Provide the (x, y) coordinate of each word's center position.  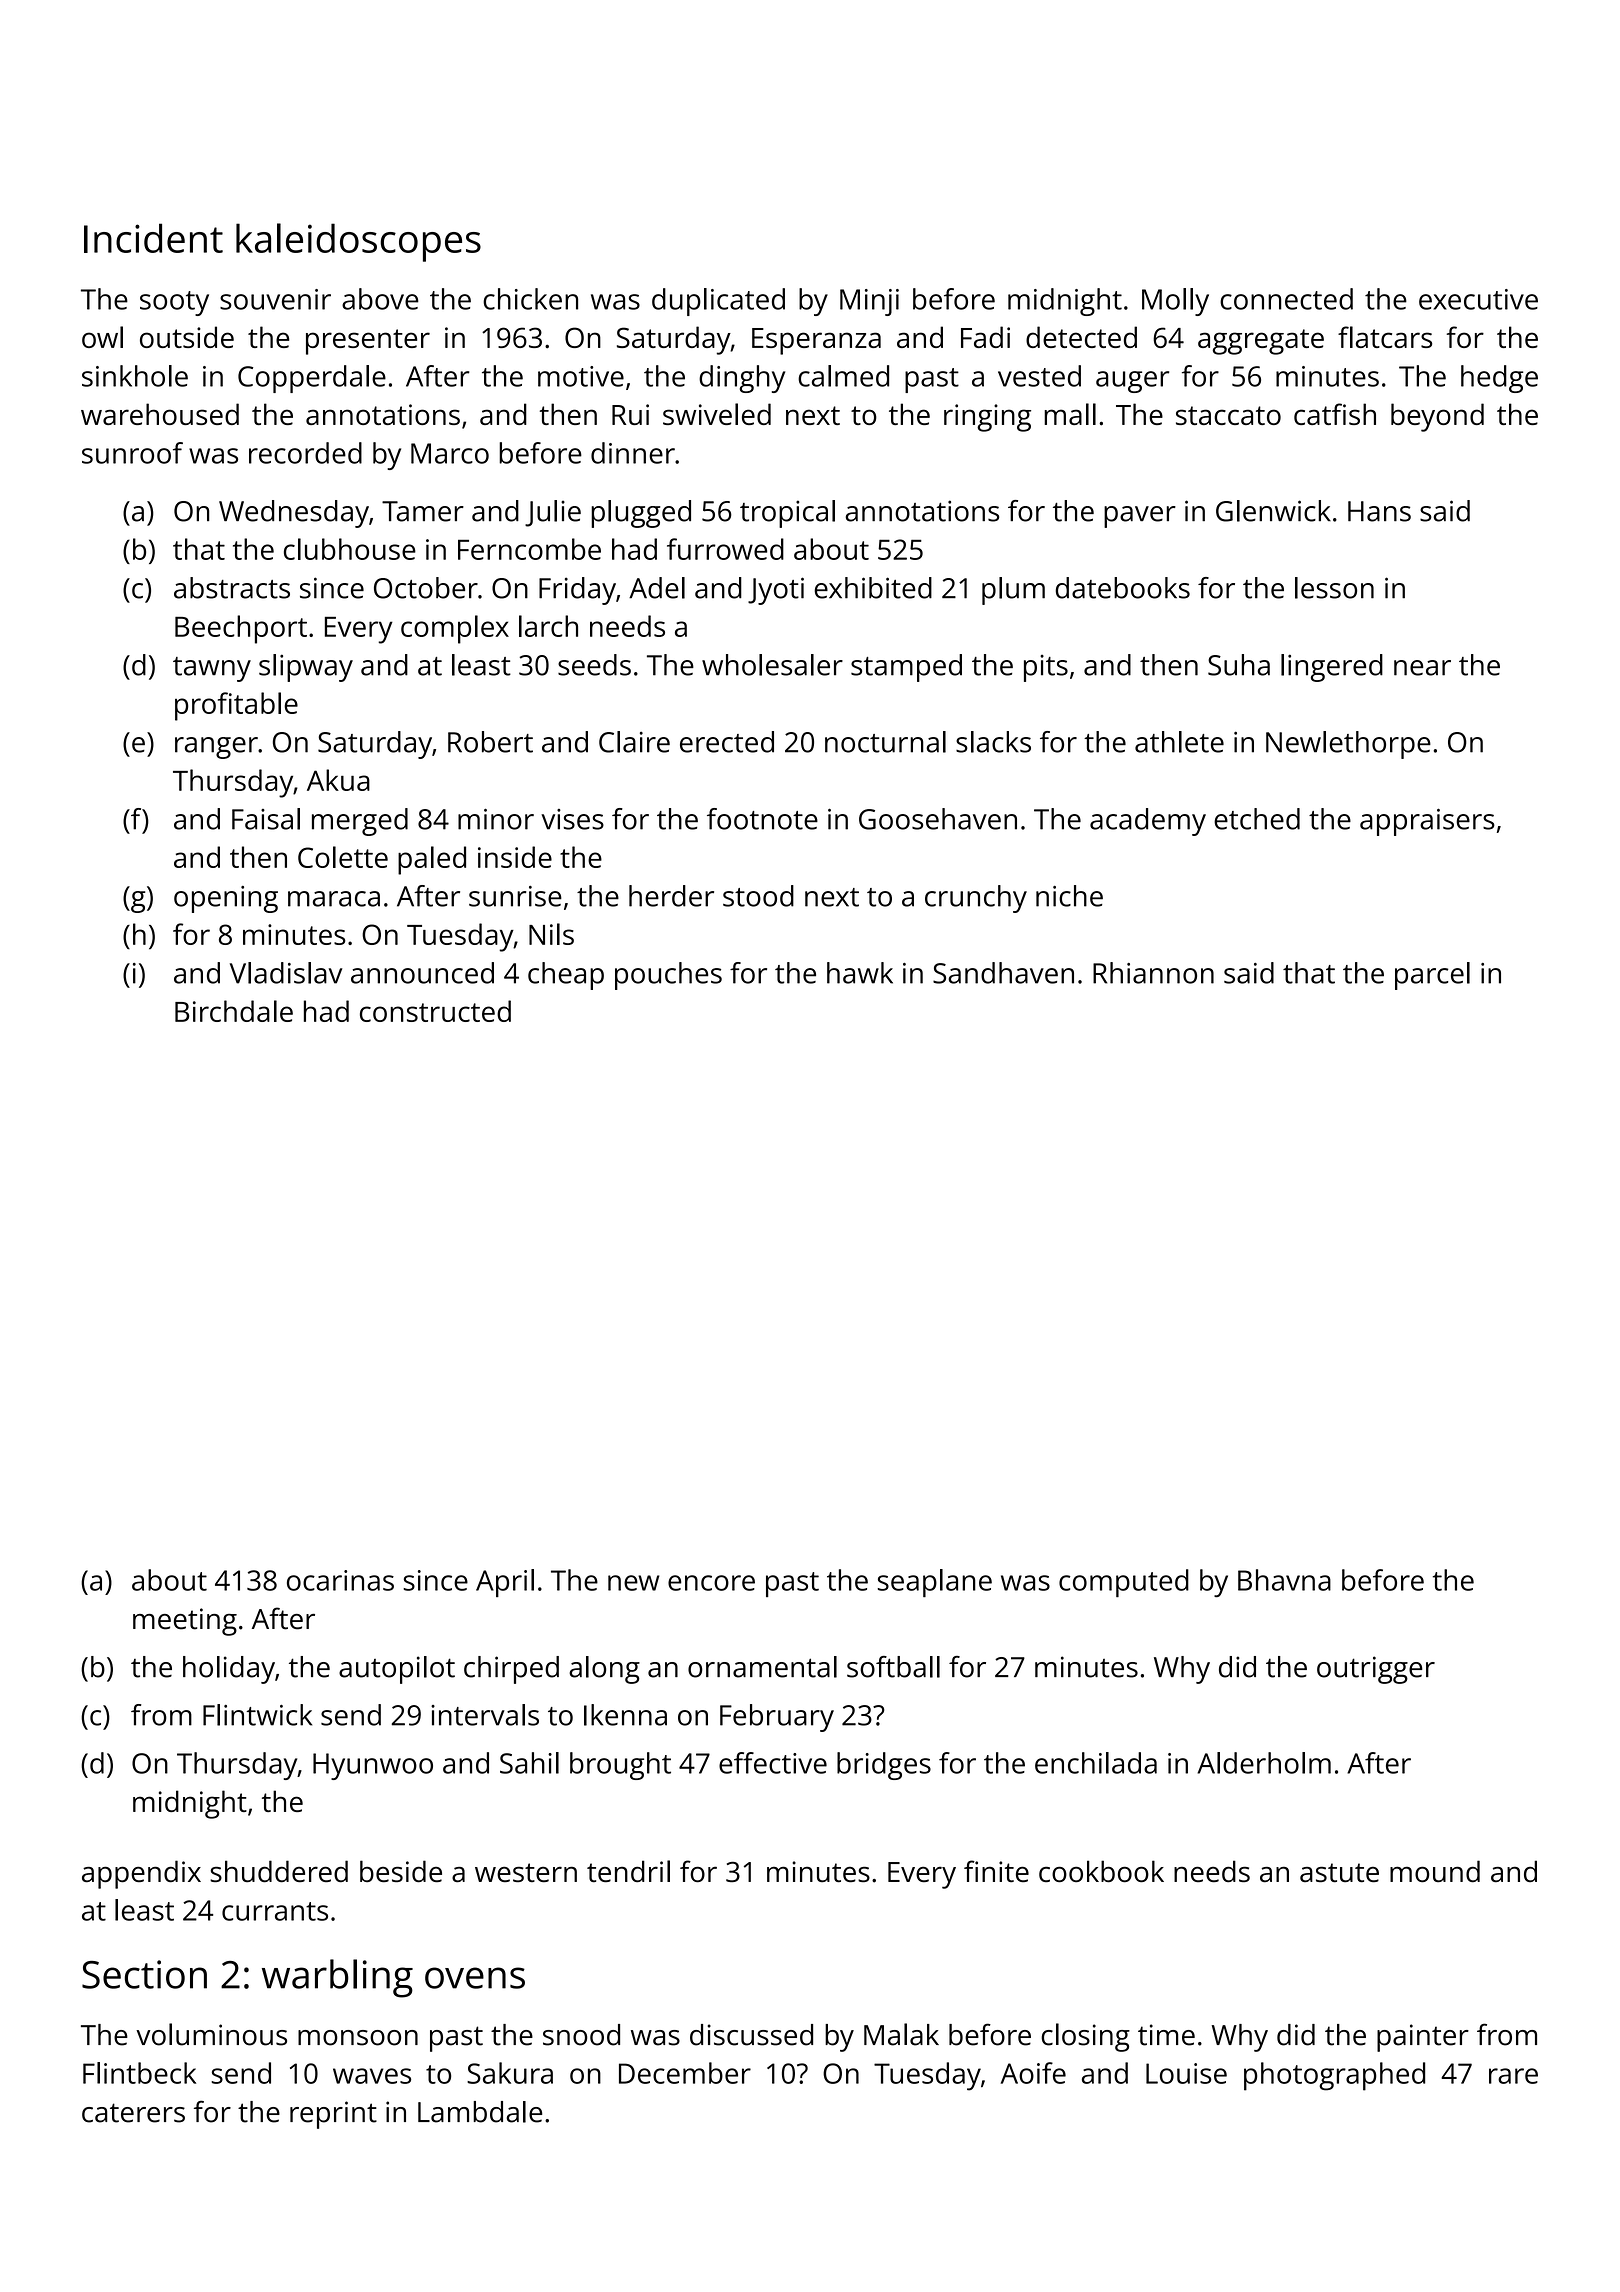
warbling (337, 1978)
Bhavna (1284, 1580)
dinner (633, 453)
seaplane (935, 1583)
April (505, 1583)
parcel (1432, 976)
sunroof (132, 453)
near (1422, 668)
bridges (884, 1766)
